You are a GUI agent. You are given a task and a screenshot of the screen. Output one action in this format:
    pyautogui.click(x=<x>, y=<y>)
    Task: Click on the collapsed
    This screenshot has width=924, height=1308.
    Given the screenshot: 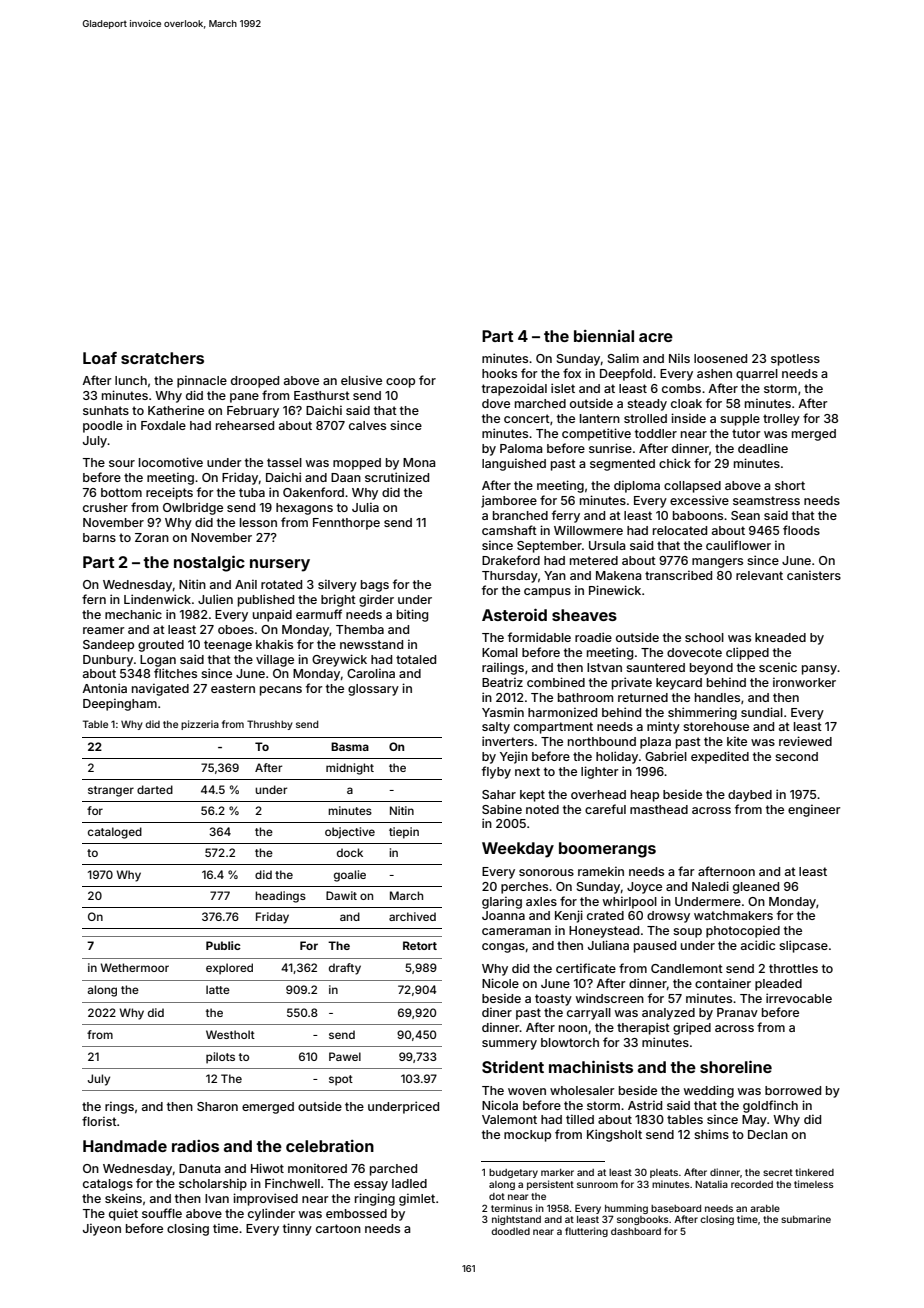 What is the action you would take?
    pyautogui.click(x=692, y=487)
